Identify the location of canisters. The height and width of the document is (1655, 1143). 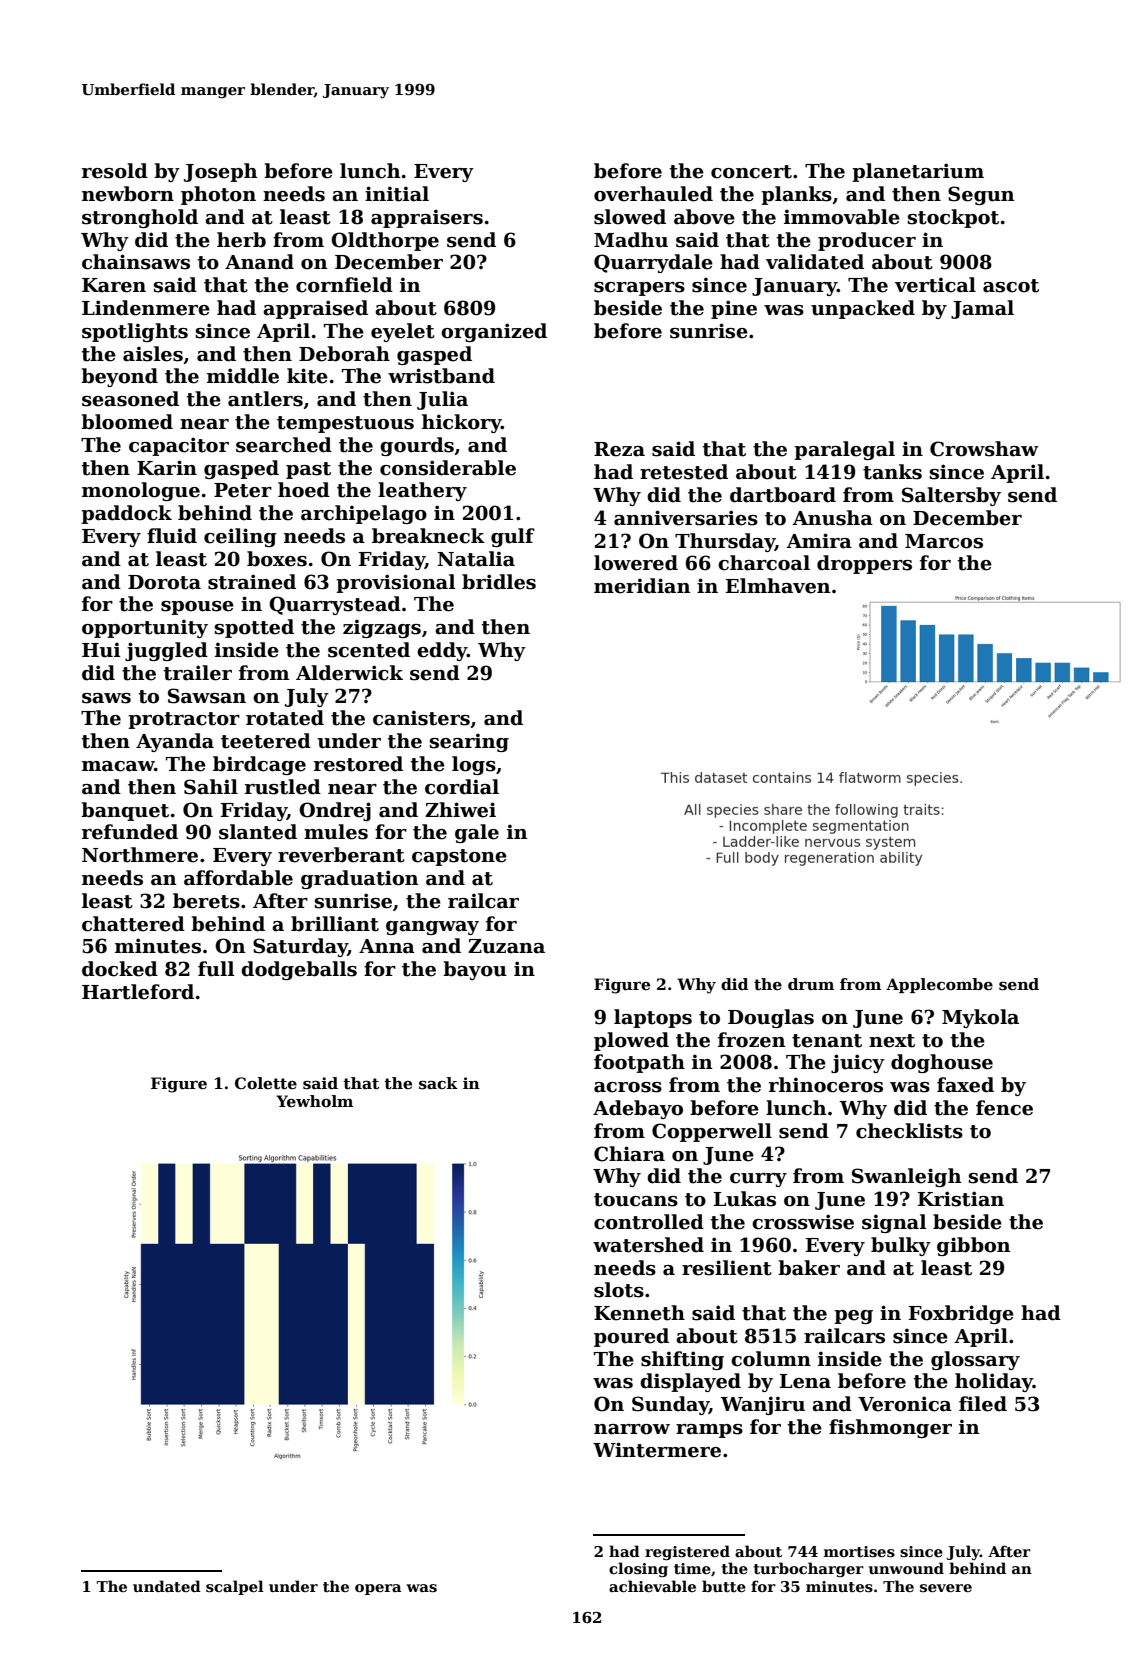
(421, 718).
